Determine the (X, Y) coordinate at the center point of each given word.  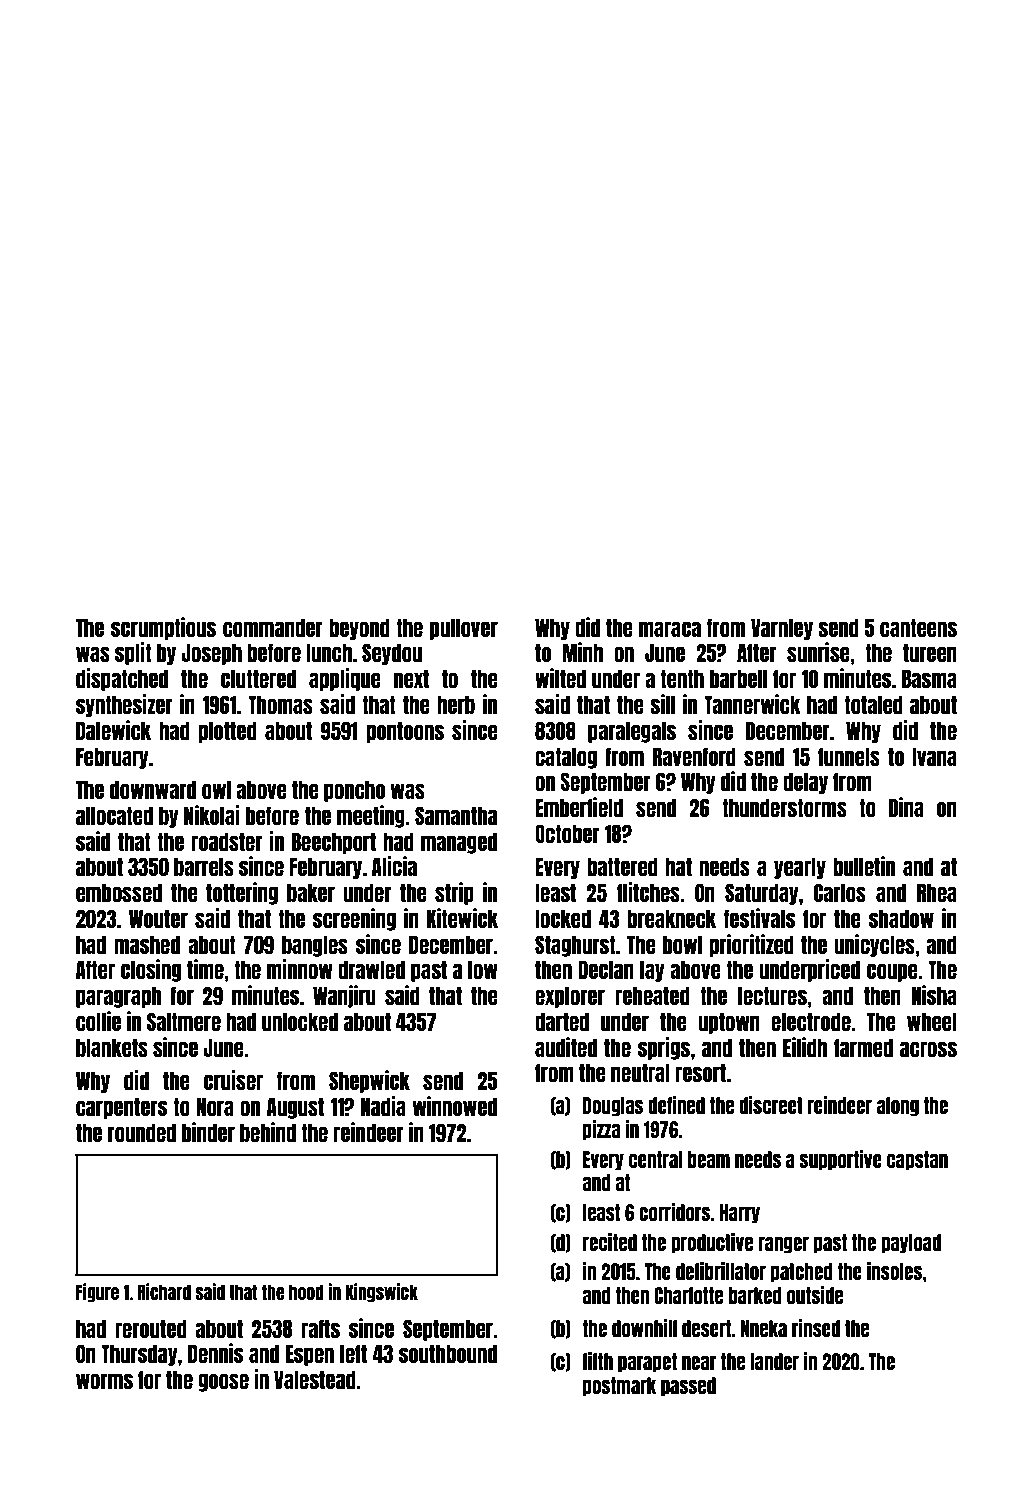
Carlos (840, 892)
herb (456, 705)
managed (459, 843)
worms (104, 1381)
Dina (906, 807)
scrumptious (163, 628)
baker (311, 893)
